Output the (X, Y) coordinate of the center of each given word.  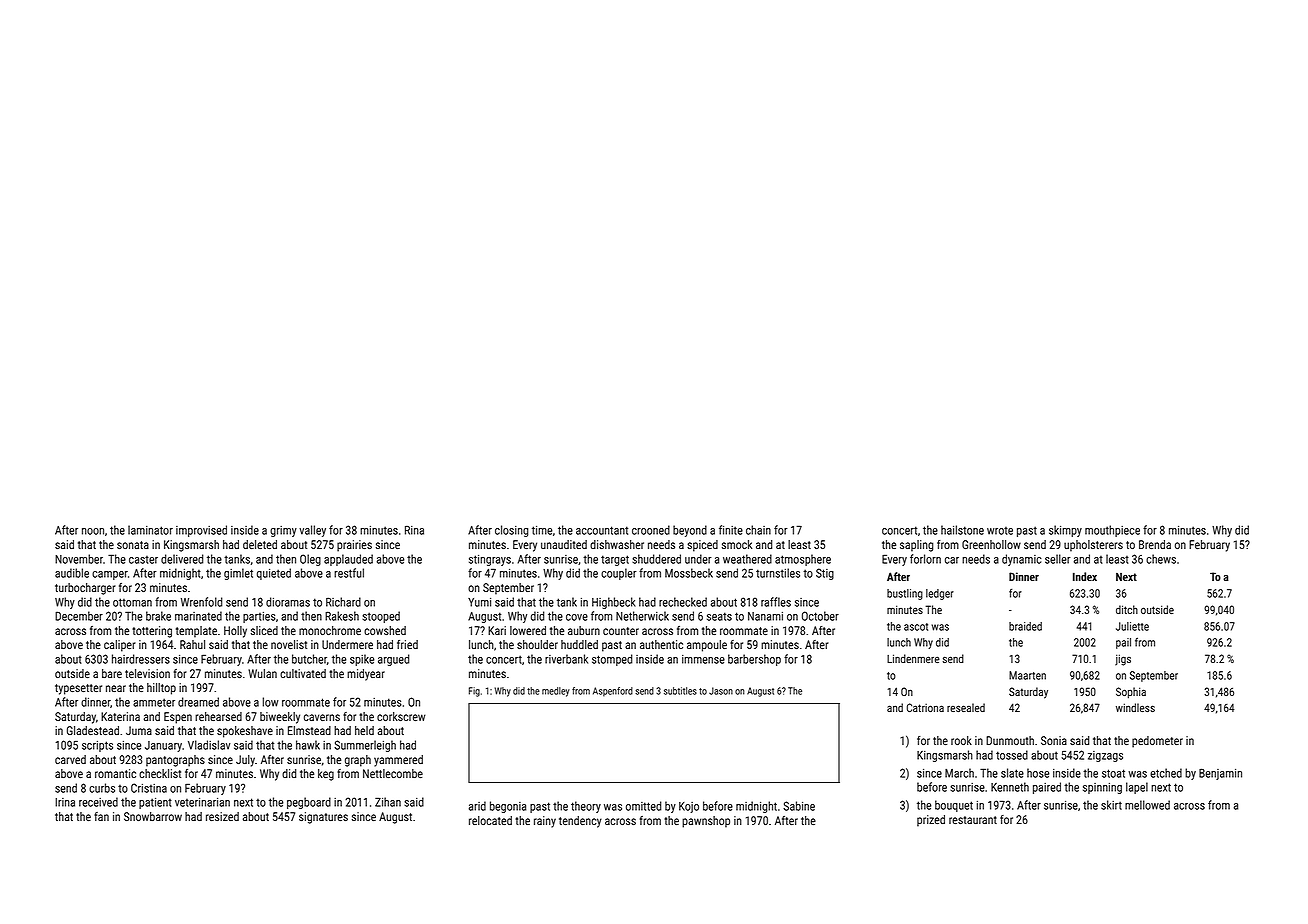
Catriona (925, 707)
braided (1025, 626)
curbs (102, 788)
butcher (309, 659)
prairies (354, 546)
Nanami (765, 616)
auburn (584, 630)
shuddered (656, 559)
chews (1161, 559)
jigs (1123, 660)
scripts (97, 746)
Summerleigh (365, 746)
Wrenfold (202, 602)
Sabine (799, 806)
